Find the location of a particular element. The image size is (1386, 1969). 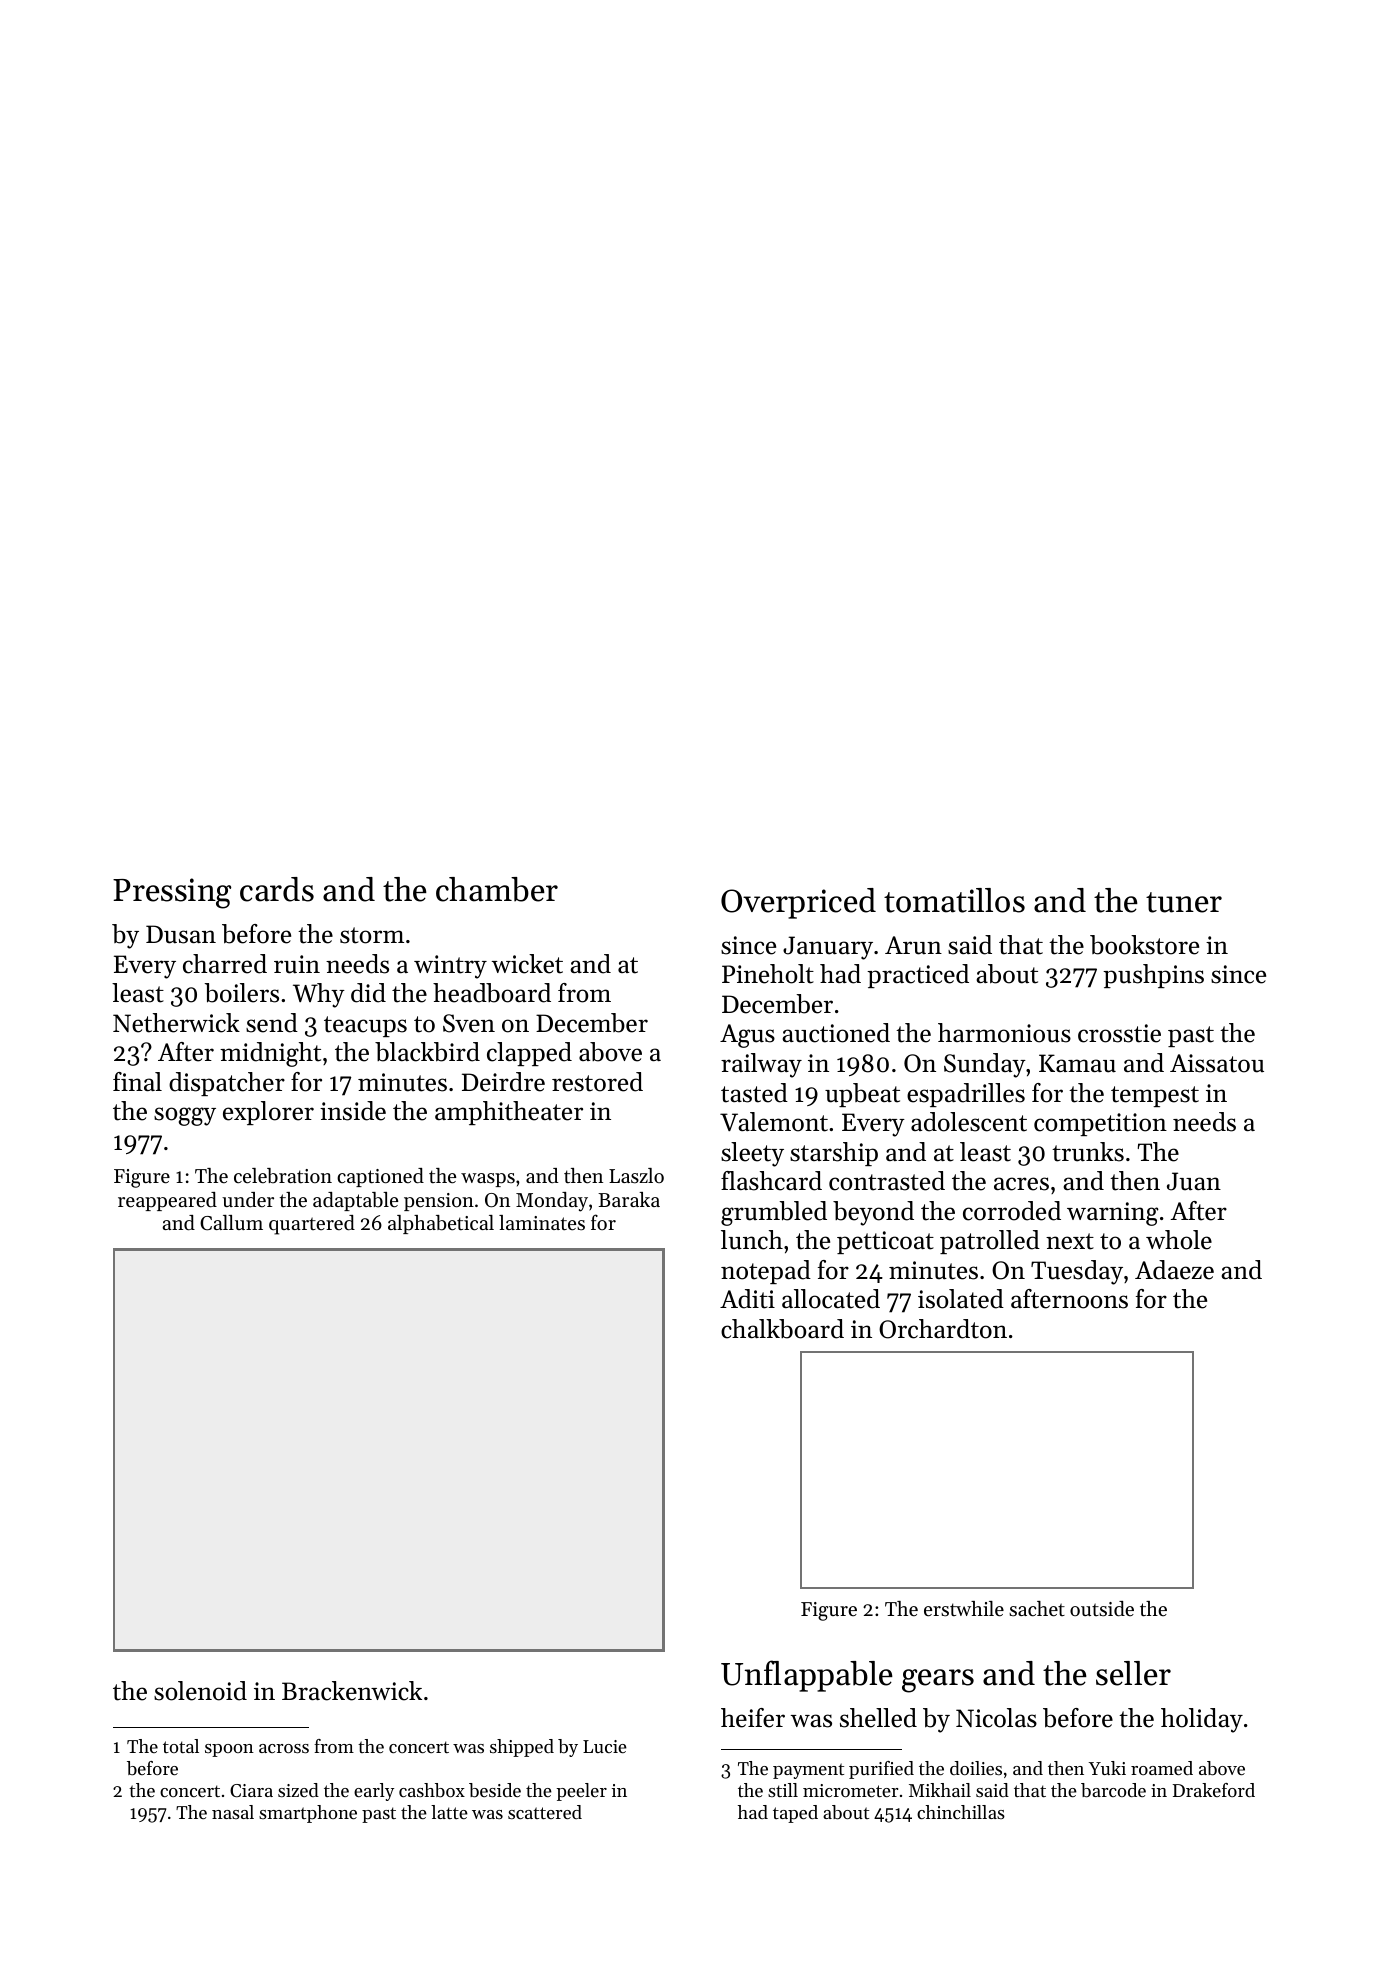

erstwhile is located at coordinates (964, 1609).
